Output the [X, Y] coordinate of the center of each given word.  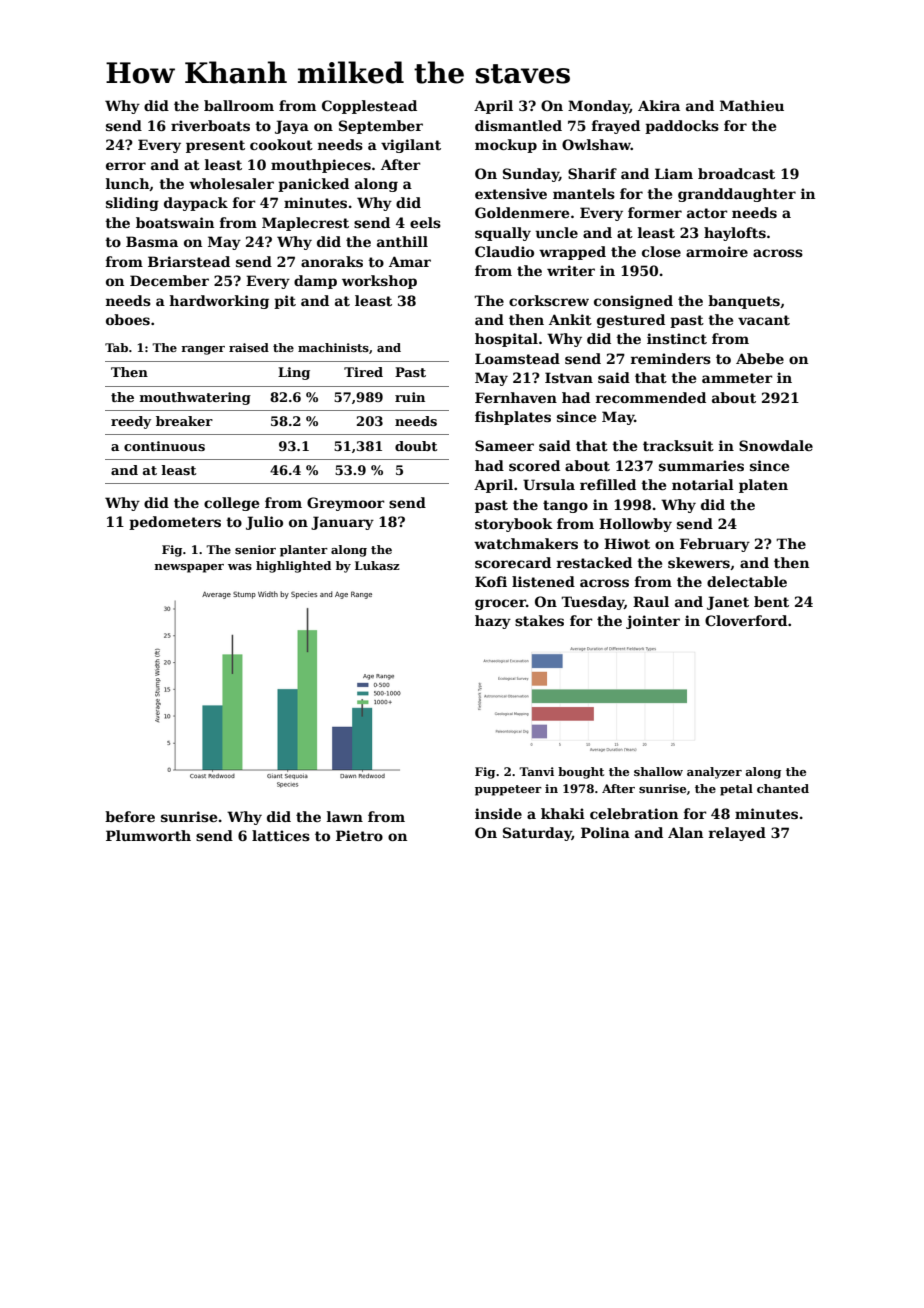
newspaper [189, 568]
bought [581, 773]
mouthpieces [321, 166]
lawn [345, 816]
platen [763, 486]
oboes [128, 319]
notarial [703, 484]
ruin [410, 397]
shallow [658, 771]
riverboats [210, 125]
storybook [514, 525]
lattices [281, 835]
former [655, 212]
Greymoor [346, 504]
